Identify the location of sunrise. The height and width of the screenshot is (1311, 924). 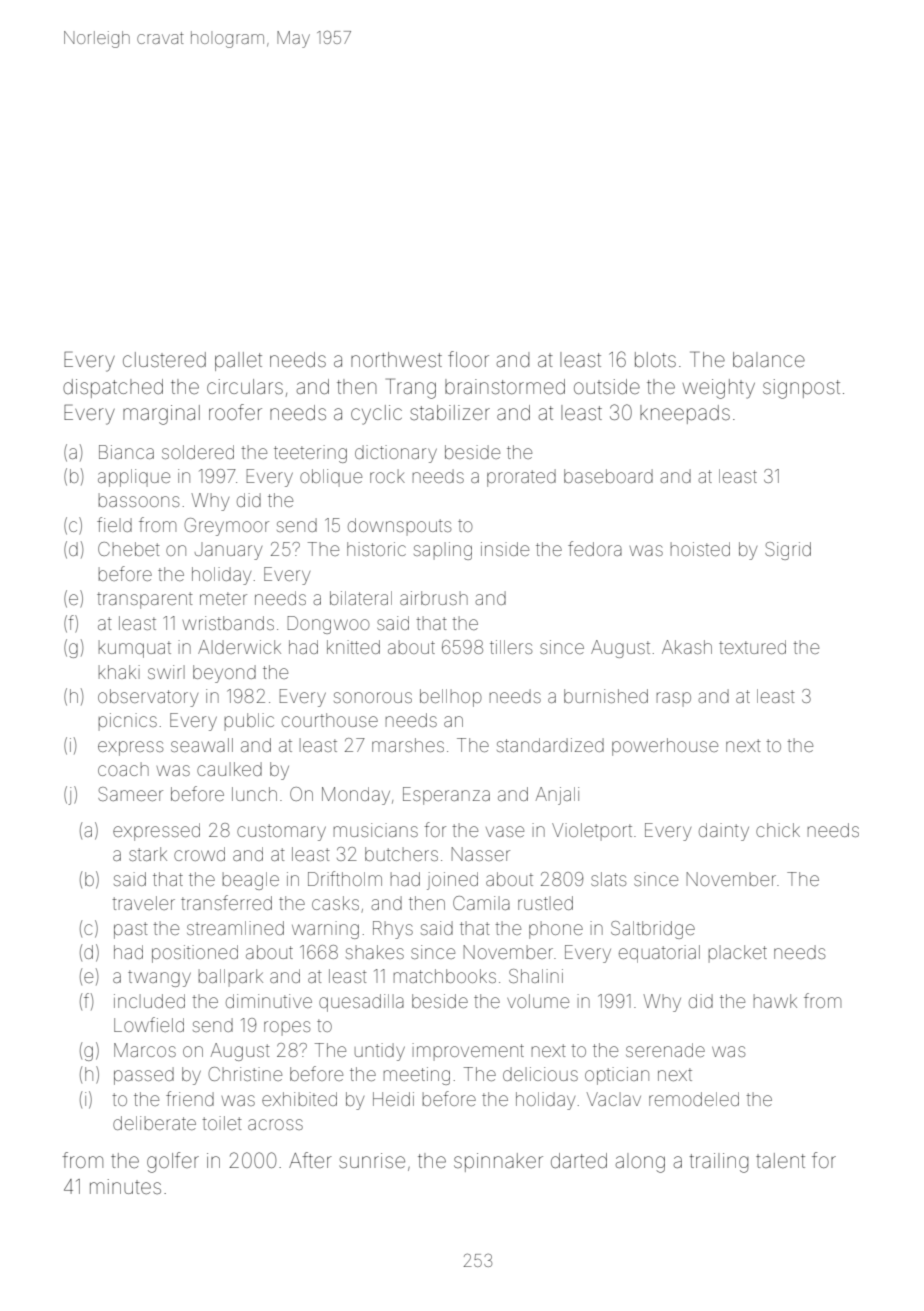
(372, 1161).
